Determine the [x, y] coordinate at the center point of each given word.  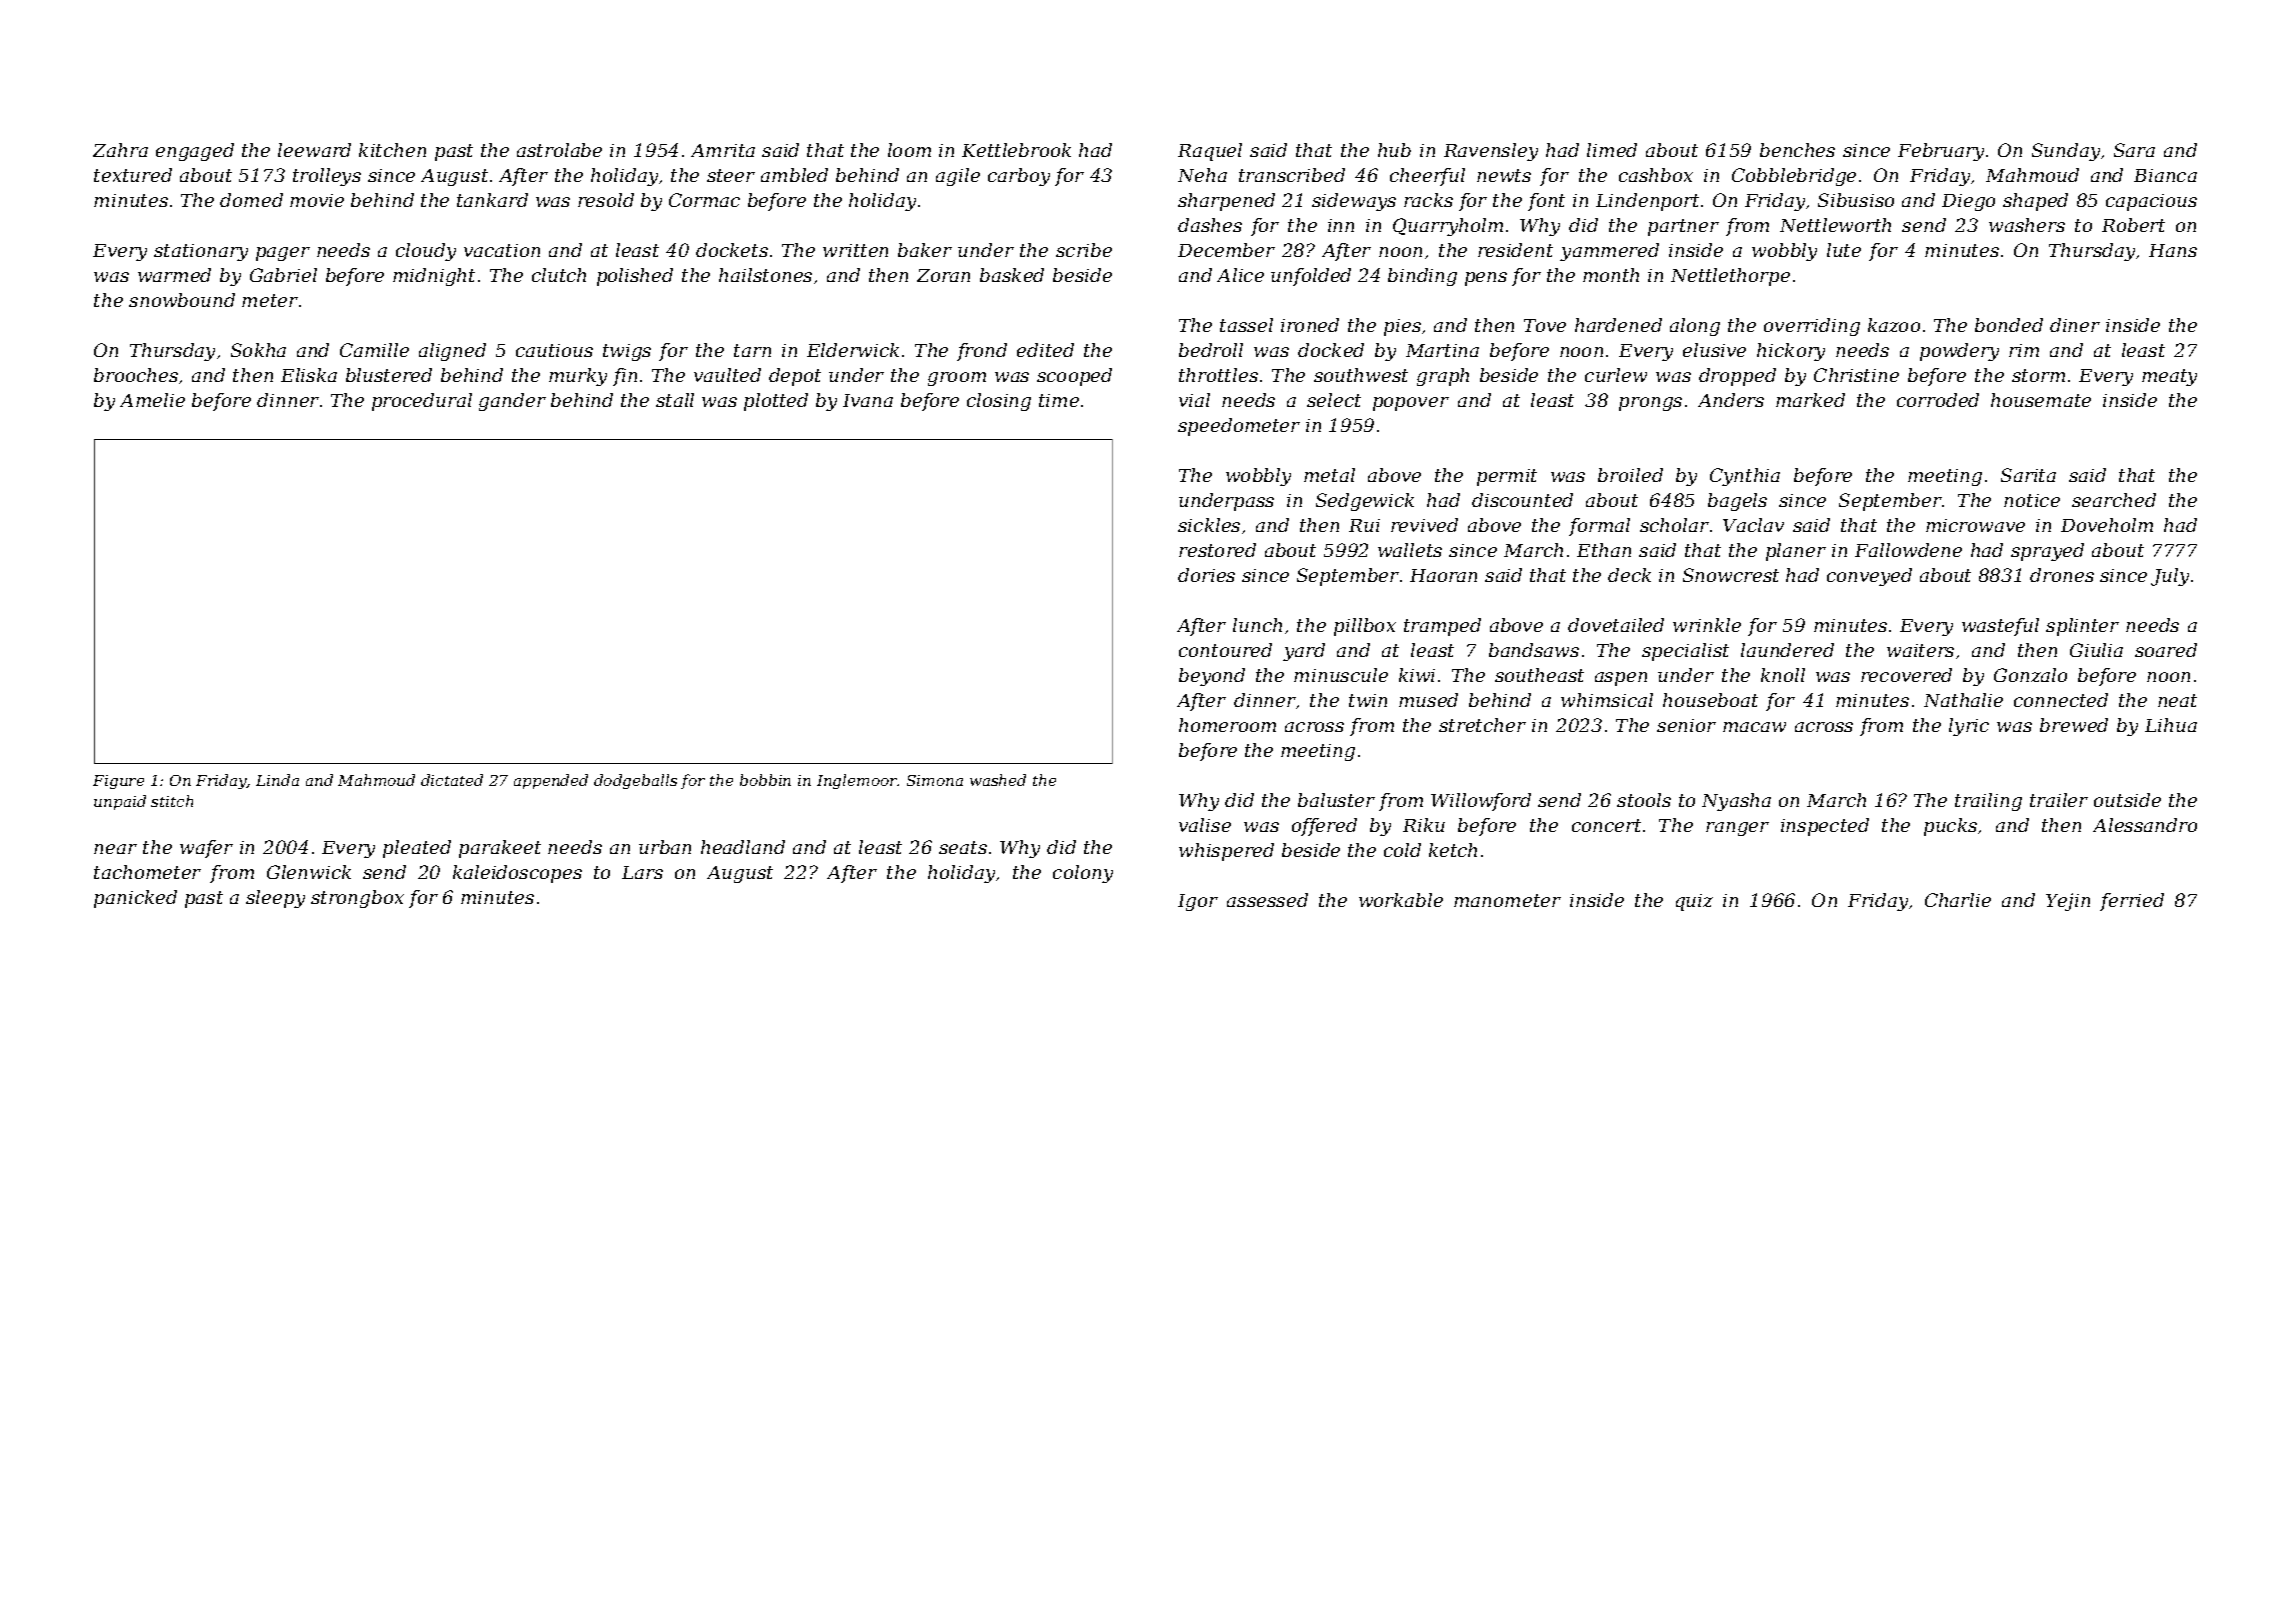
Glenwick [309, 872]
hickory [1791, 352]
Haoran [1443, 575]
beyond [1212, 677]
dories [1206, 575]
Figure [118, 782]
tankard [492, 200]
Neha [1202, 175]
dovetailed [1616, 625]
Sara [2134, 150]
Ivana [868, 400]
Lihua [2171, 725]
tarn [752, 350]
